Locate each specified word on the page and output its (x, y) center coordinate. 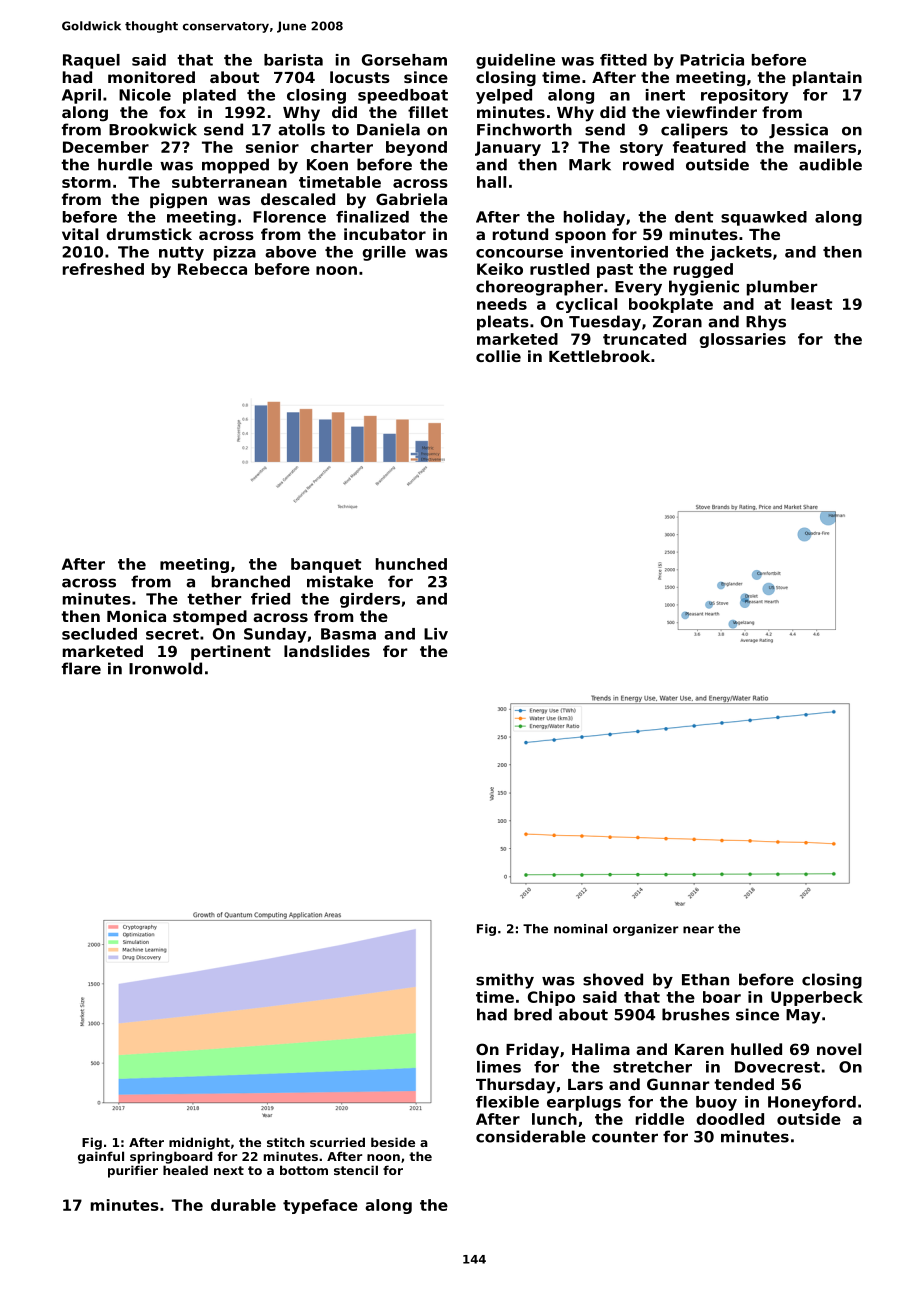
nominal (580, 929)
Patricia (712, 60)
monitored (151, 77)
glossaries (742, 340)
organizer (645, 930)
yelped (504, 96)
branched (251, 581)
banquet (326, 565)
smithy (505, 981)
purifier (133, 1171)
